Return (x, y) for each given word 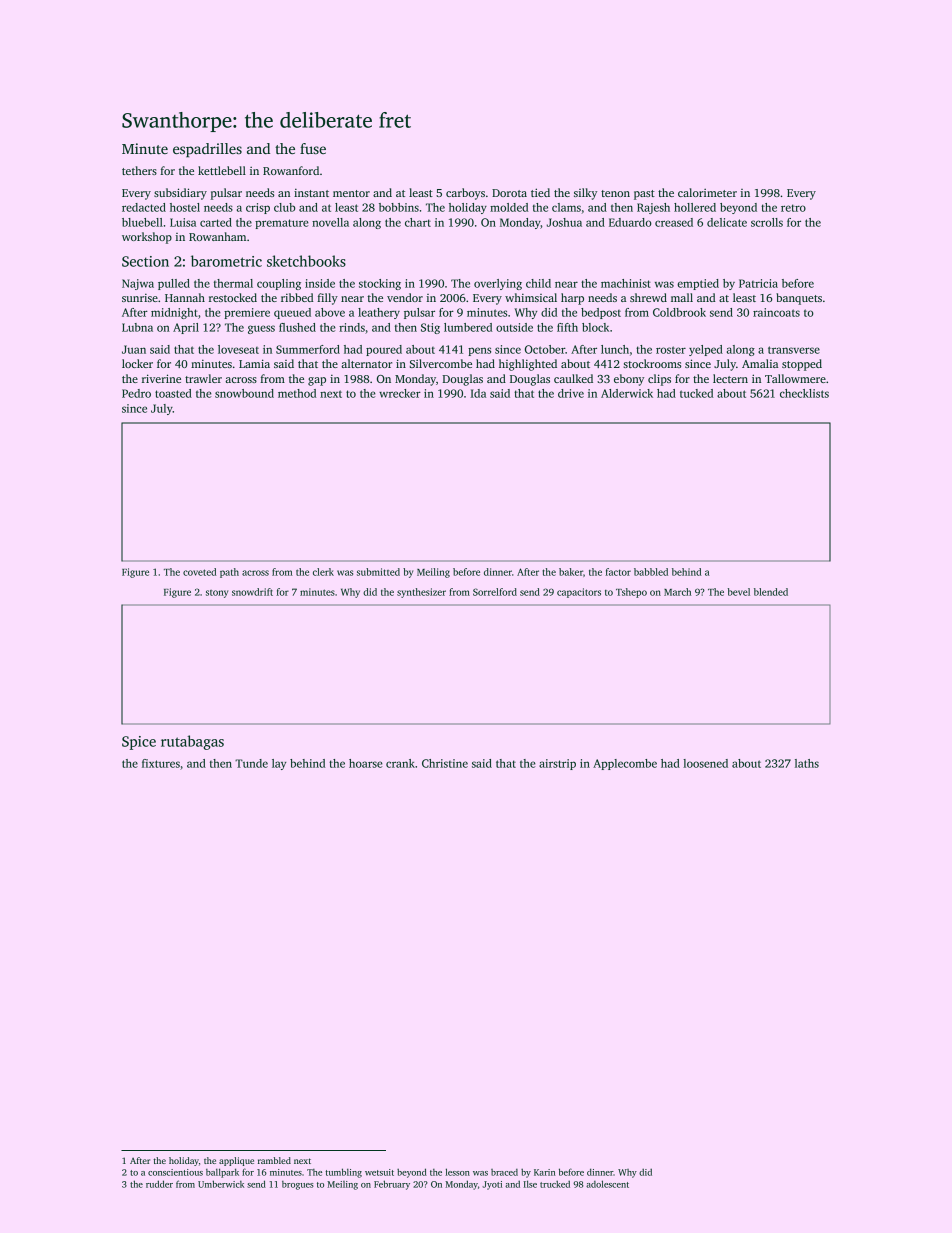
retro (793, 208)
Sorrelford (495, 592)
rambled (274, 1160)
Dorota (509, 193)
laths (807, 763)
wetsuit (379, 1172)
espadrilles (207, 150)
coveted (199, 572)
